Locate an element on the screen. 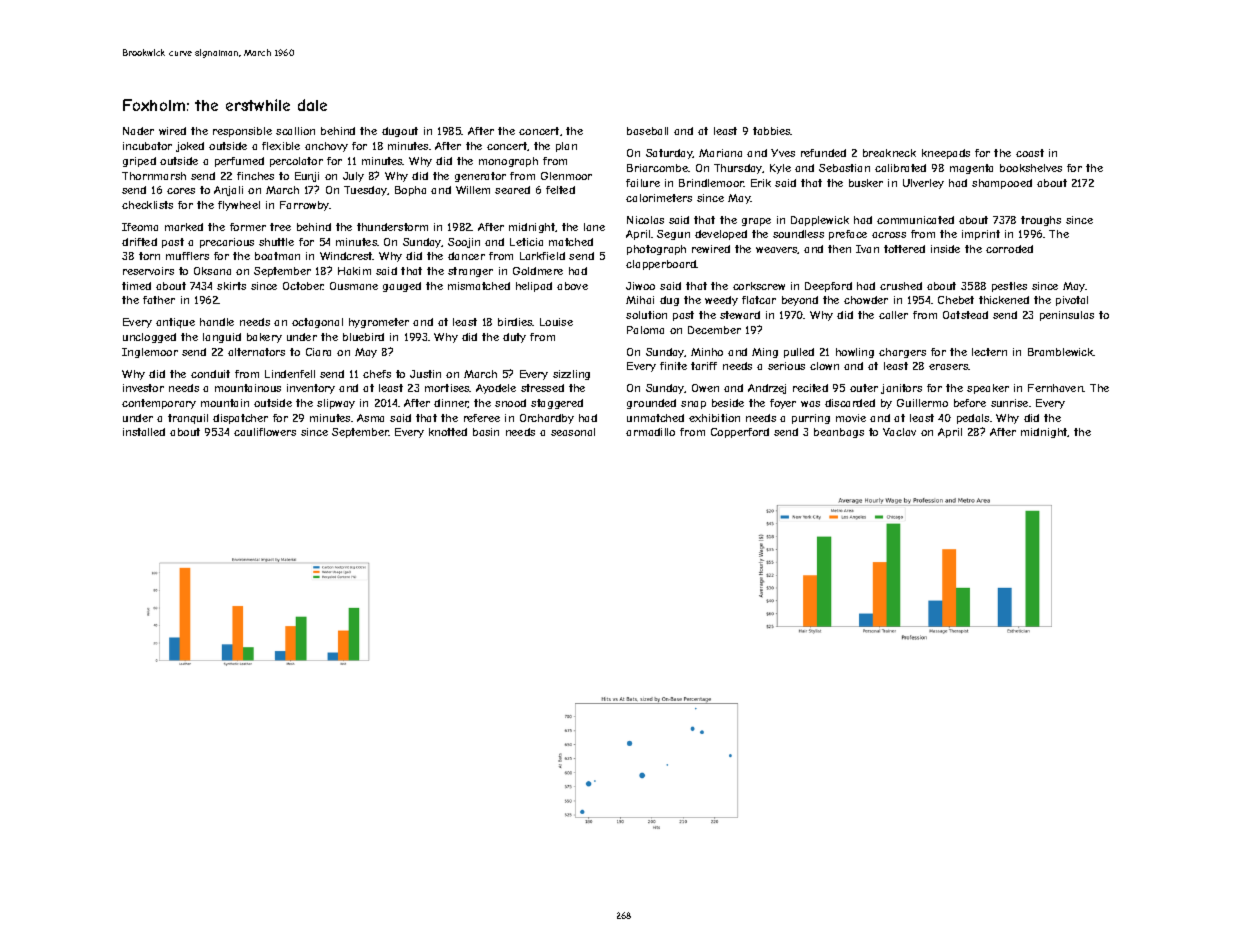  Guillermo is located at coordinates (922, 403).
